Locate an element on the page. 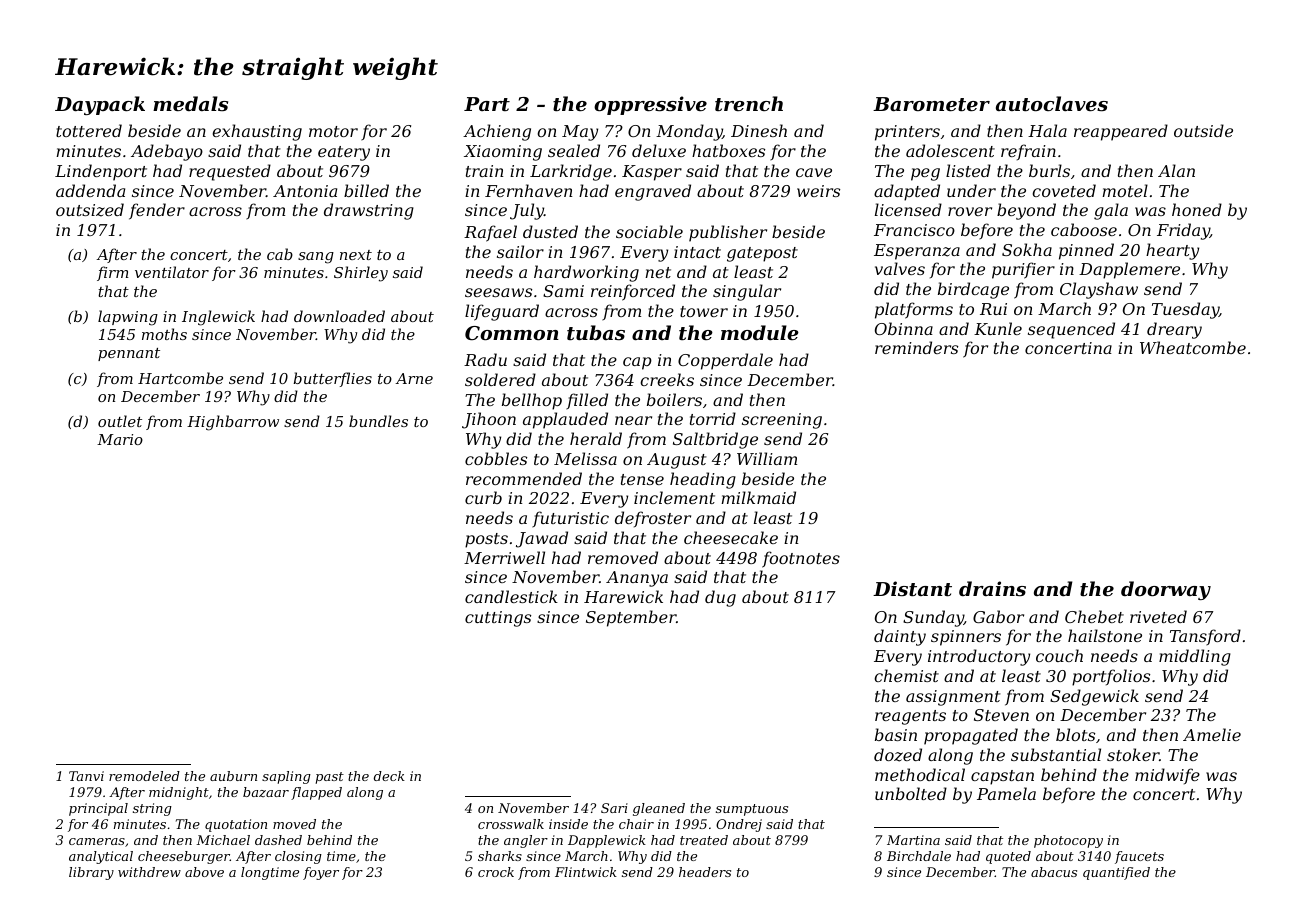  posts is located at coordinates (486, 540).
